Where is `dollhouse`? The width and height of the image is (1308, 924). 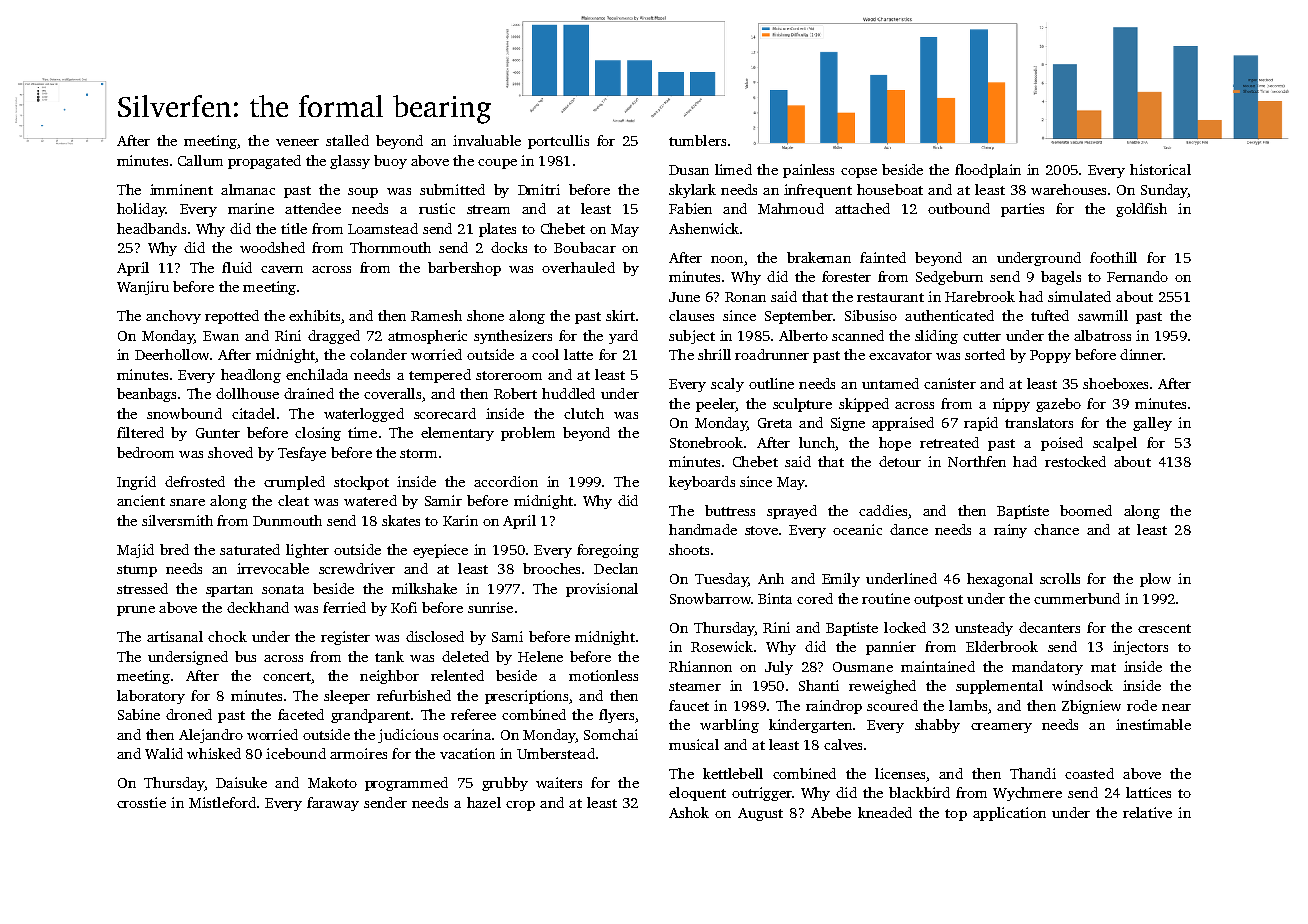 dollhouse is located at coordinates (247, 393).
